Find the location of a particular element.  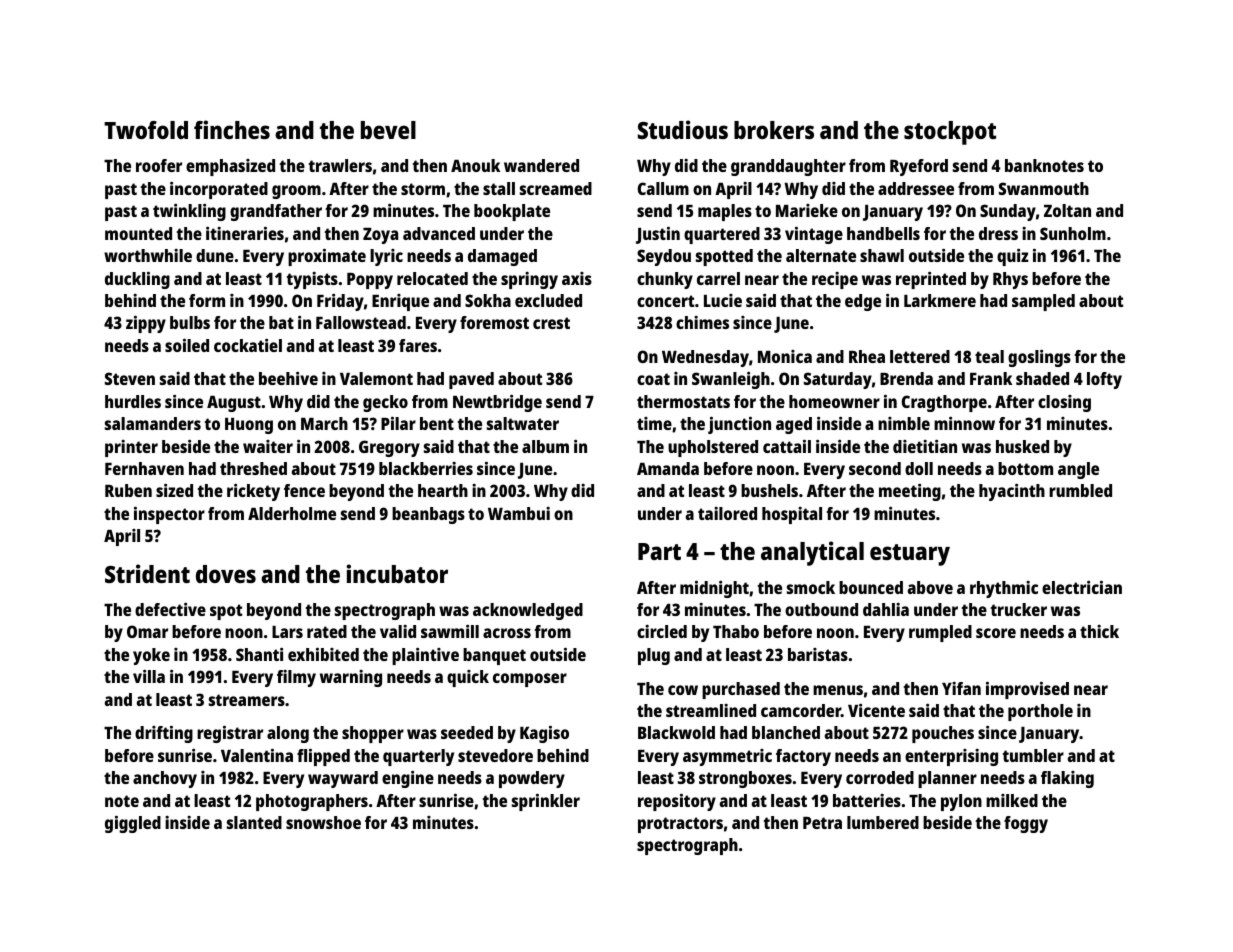

bevel is located at coordinates (388, 130).
